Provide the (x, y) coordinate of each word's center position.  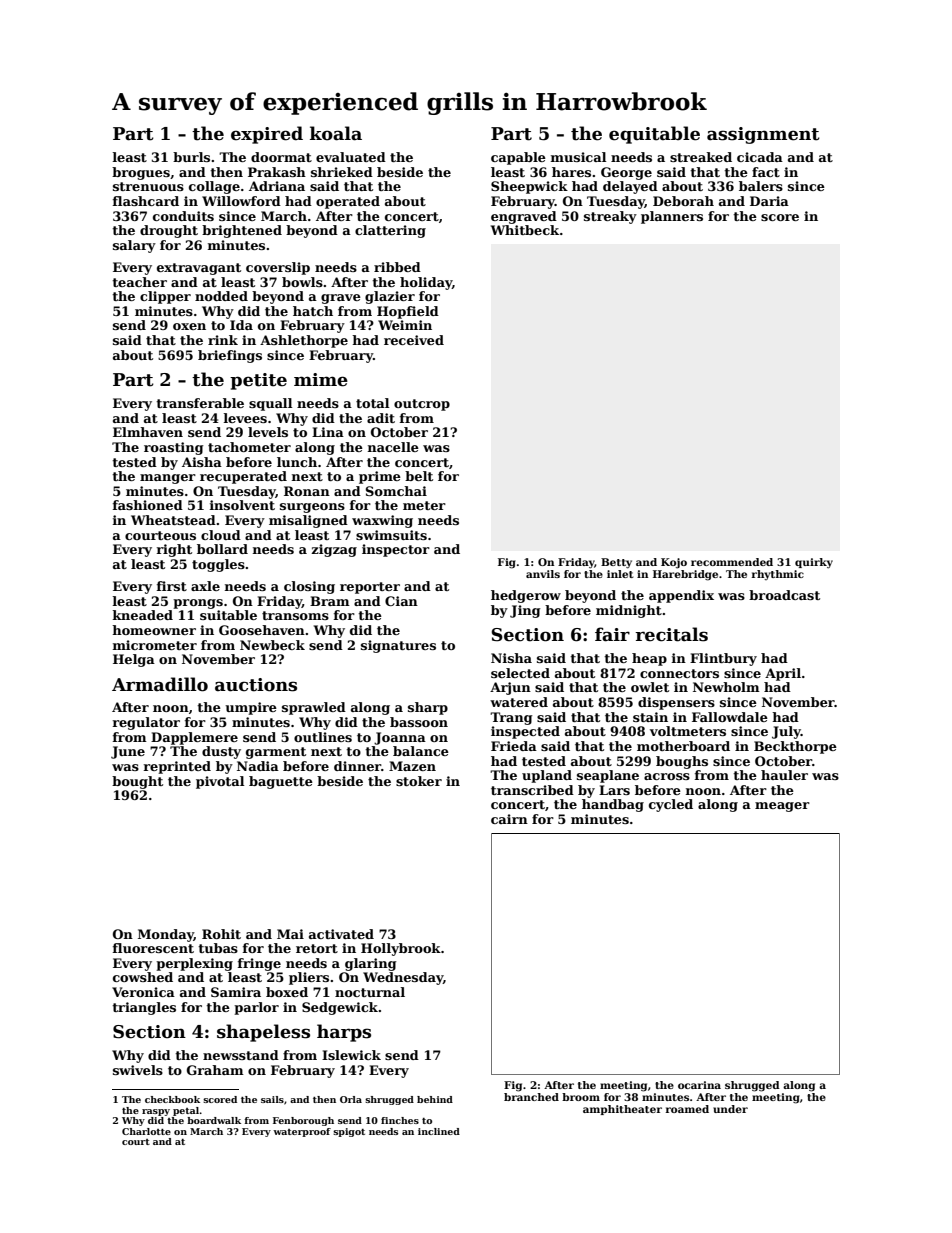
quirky (814, 563)
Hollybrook (401, 949)
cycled (671, 805)
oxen (189, 326)
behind (435, 1099)
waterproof (302, 1132)
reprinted (177, 767)
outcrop (422, 405)
